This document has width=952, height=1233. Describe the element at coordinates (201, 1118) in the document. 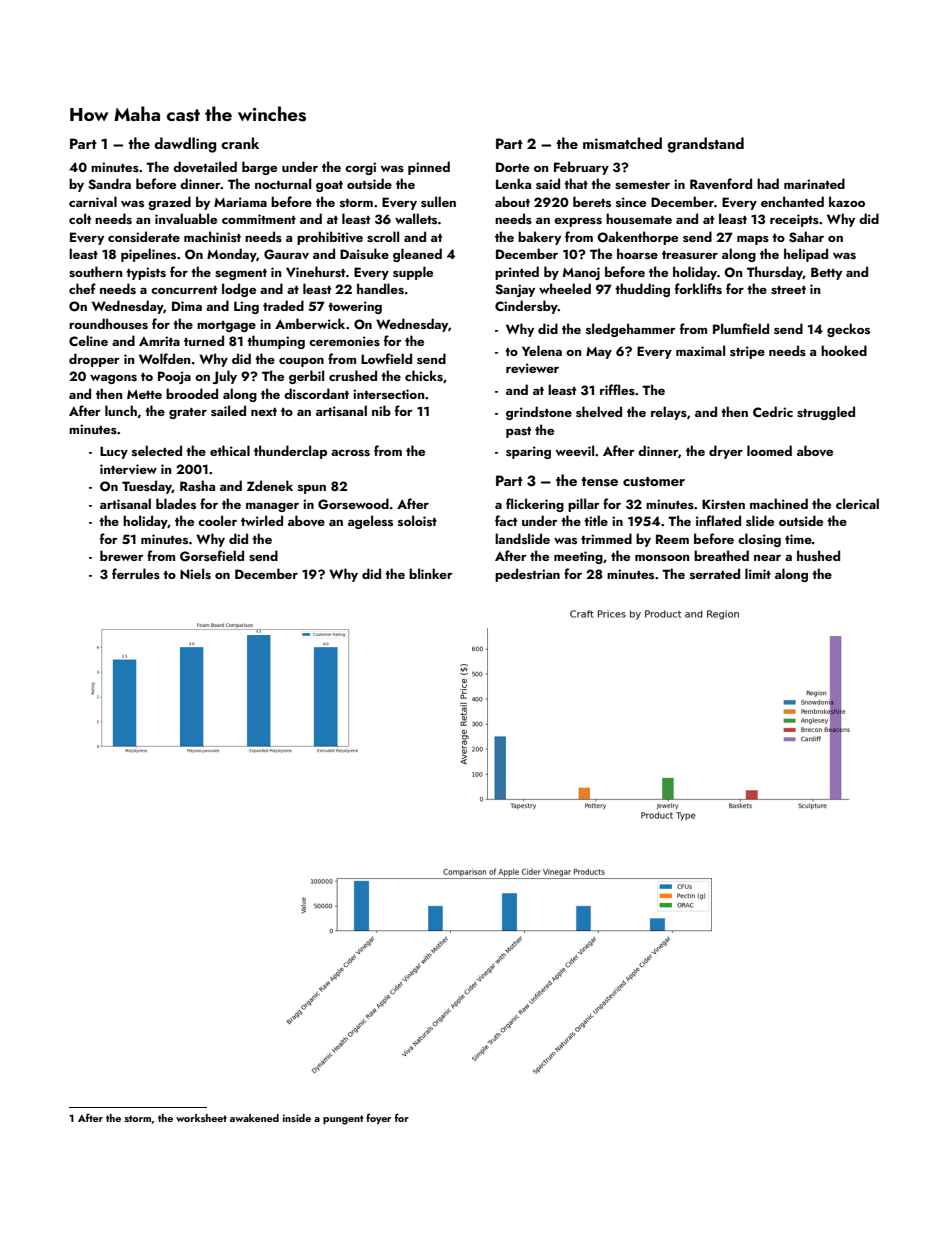

I see `worksheet` at that location.
